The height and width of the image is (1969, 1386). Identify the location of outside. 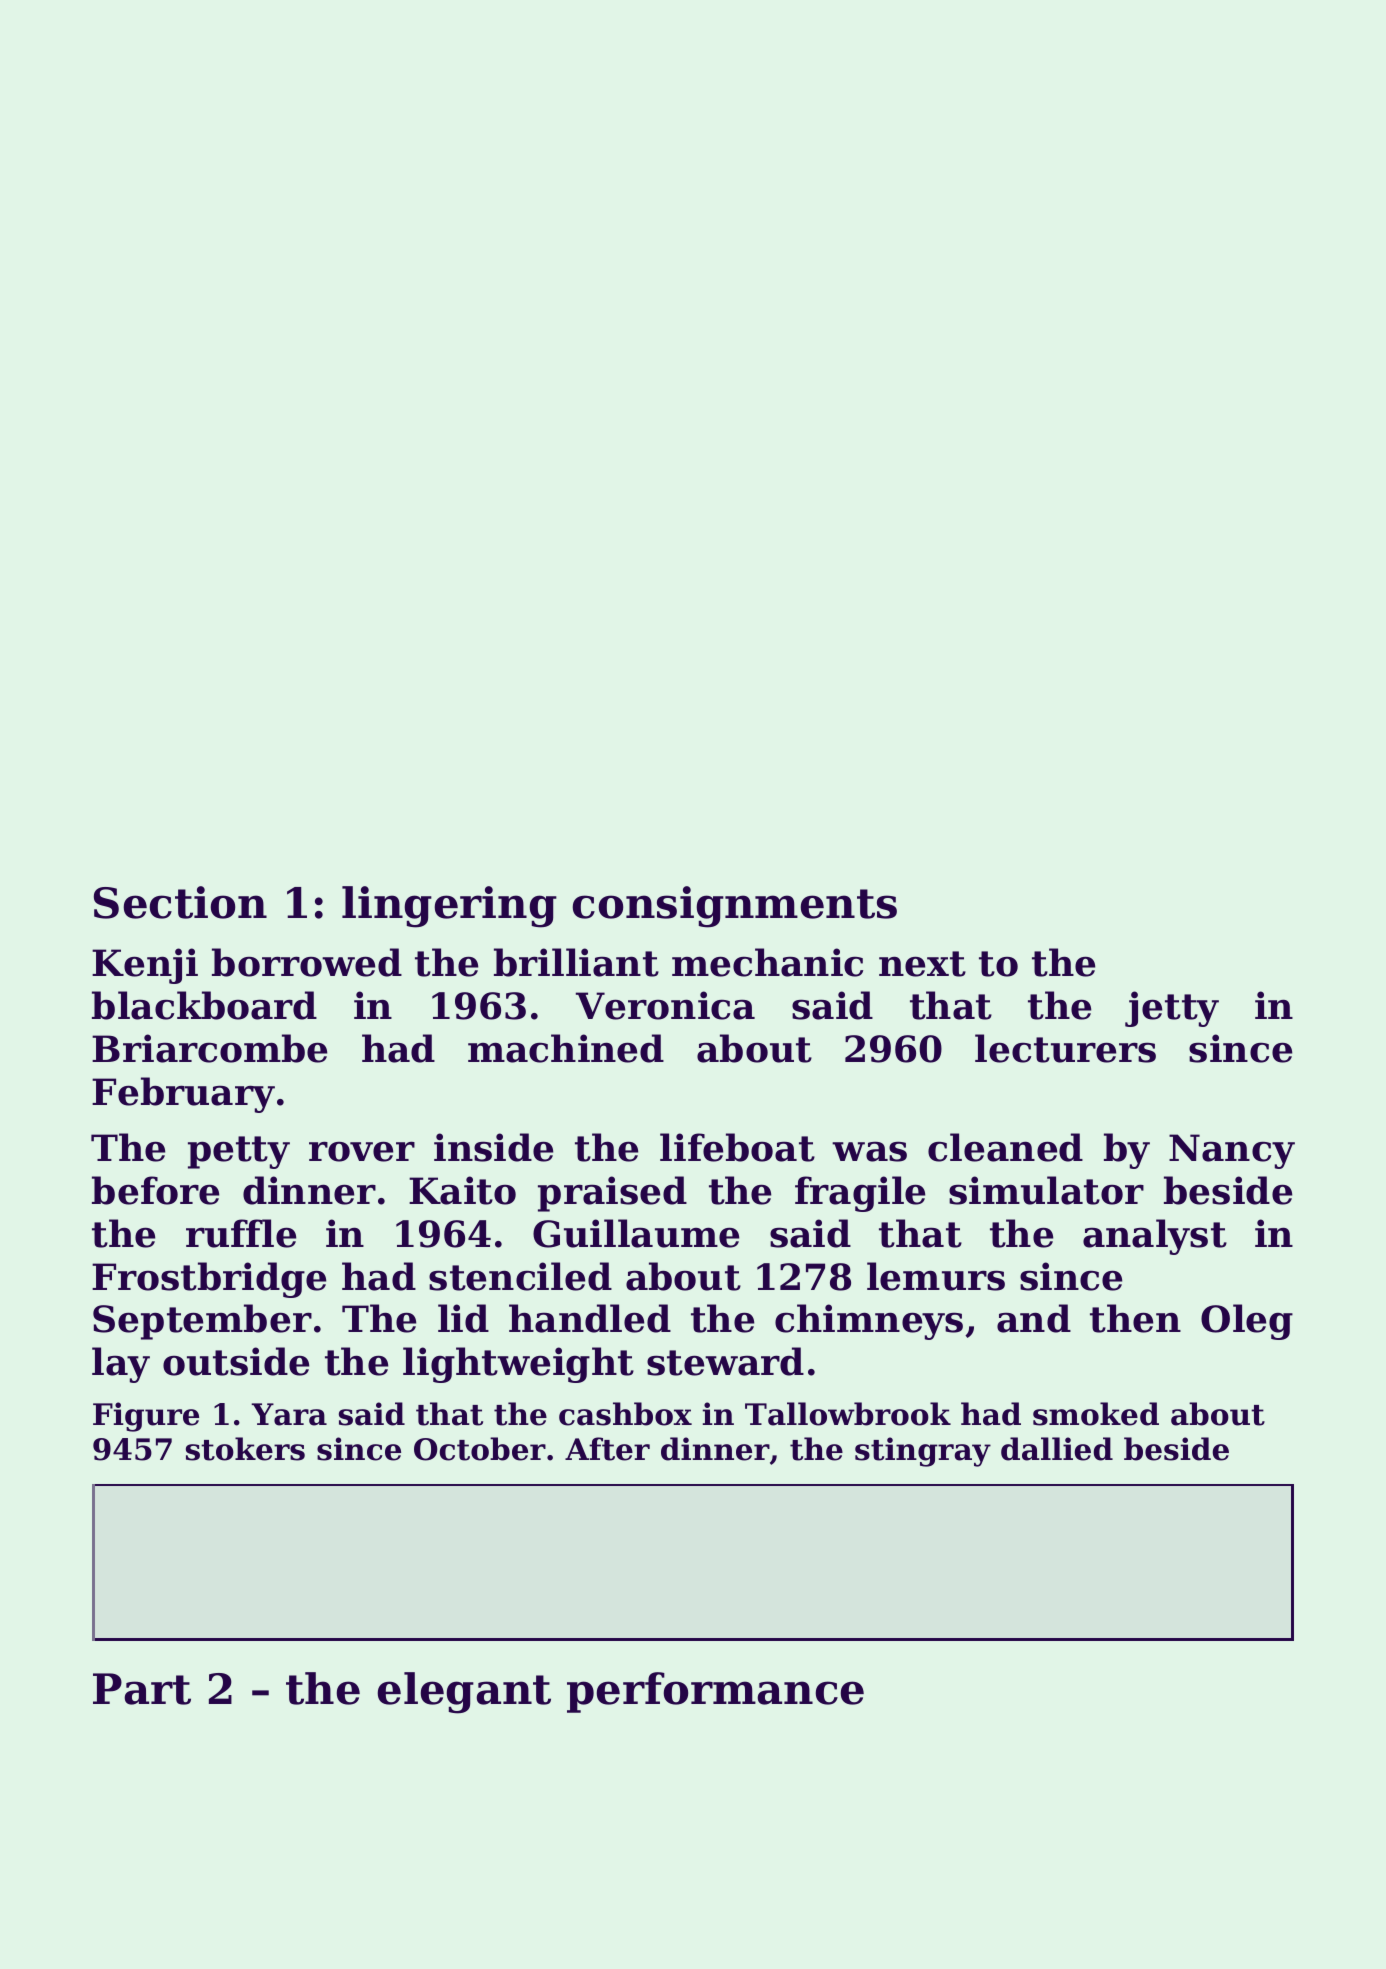
(236, 1361).
